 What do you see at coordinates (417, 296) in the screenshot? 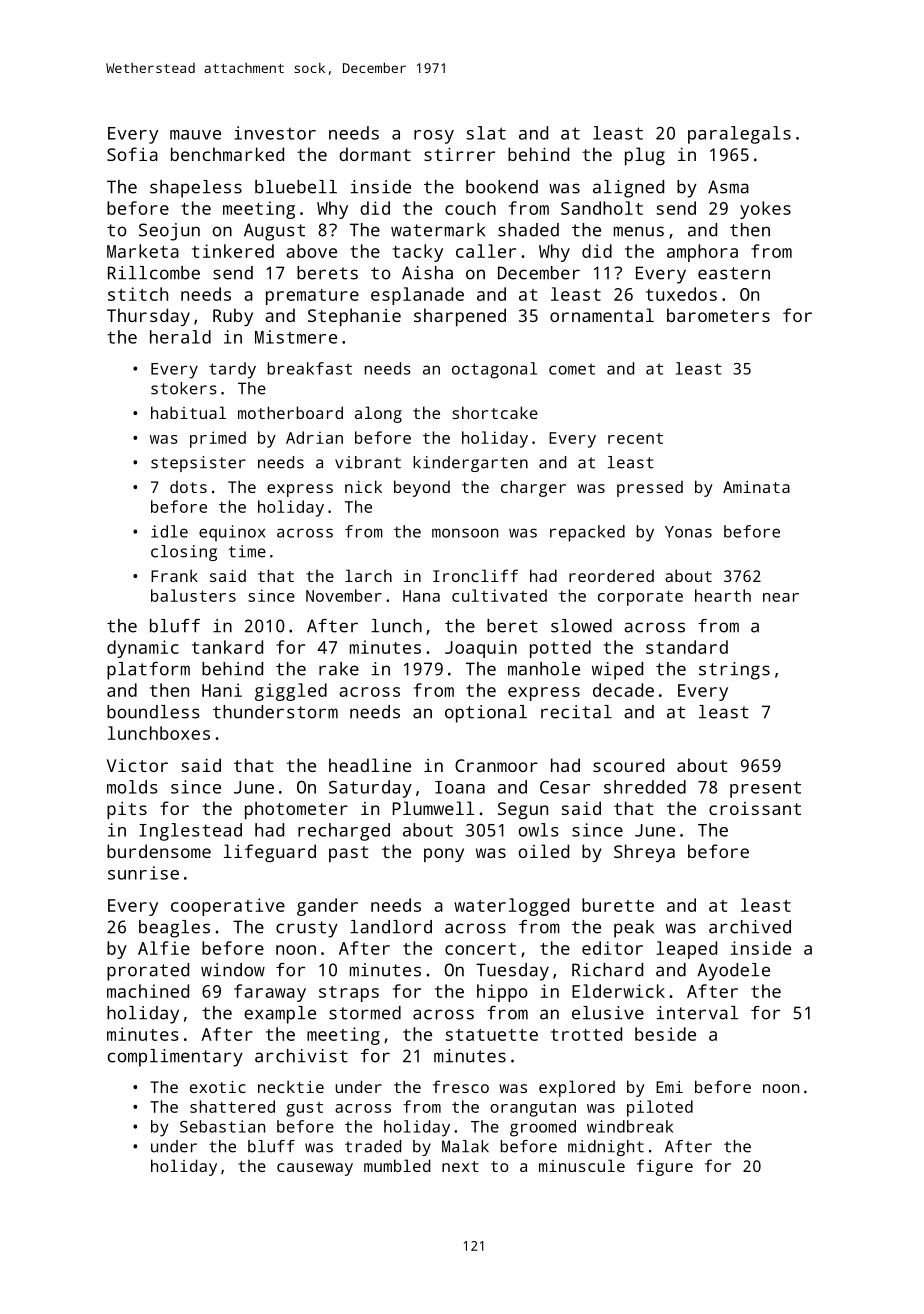
I see `esplanade` at bounding box center [417, 296].
